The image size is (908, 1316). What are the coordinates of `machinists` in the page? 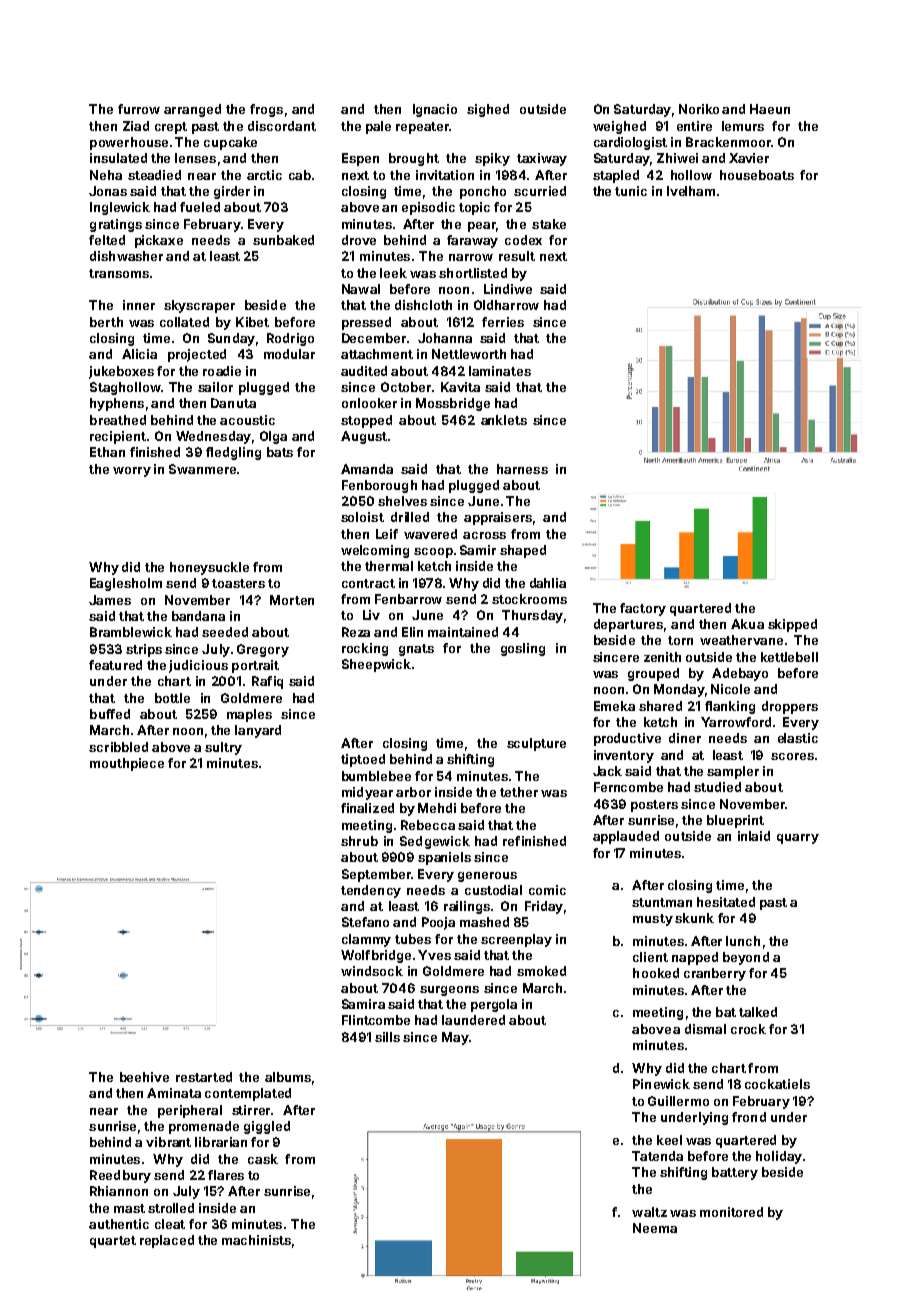 It's located at (256, 1240).
